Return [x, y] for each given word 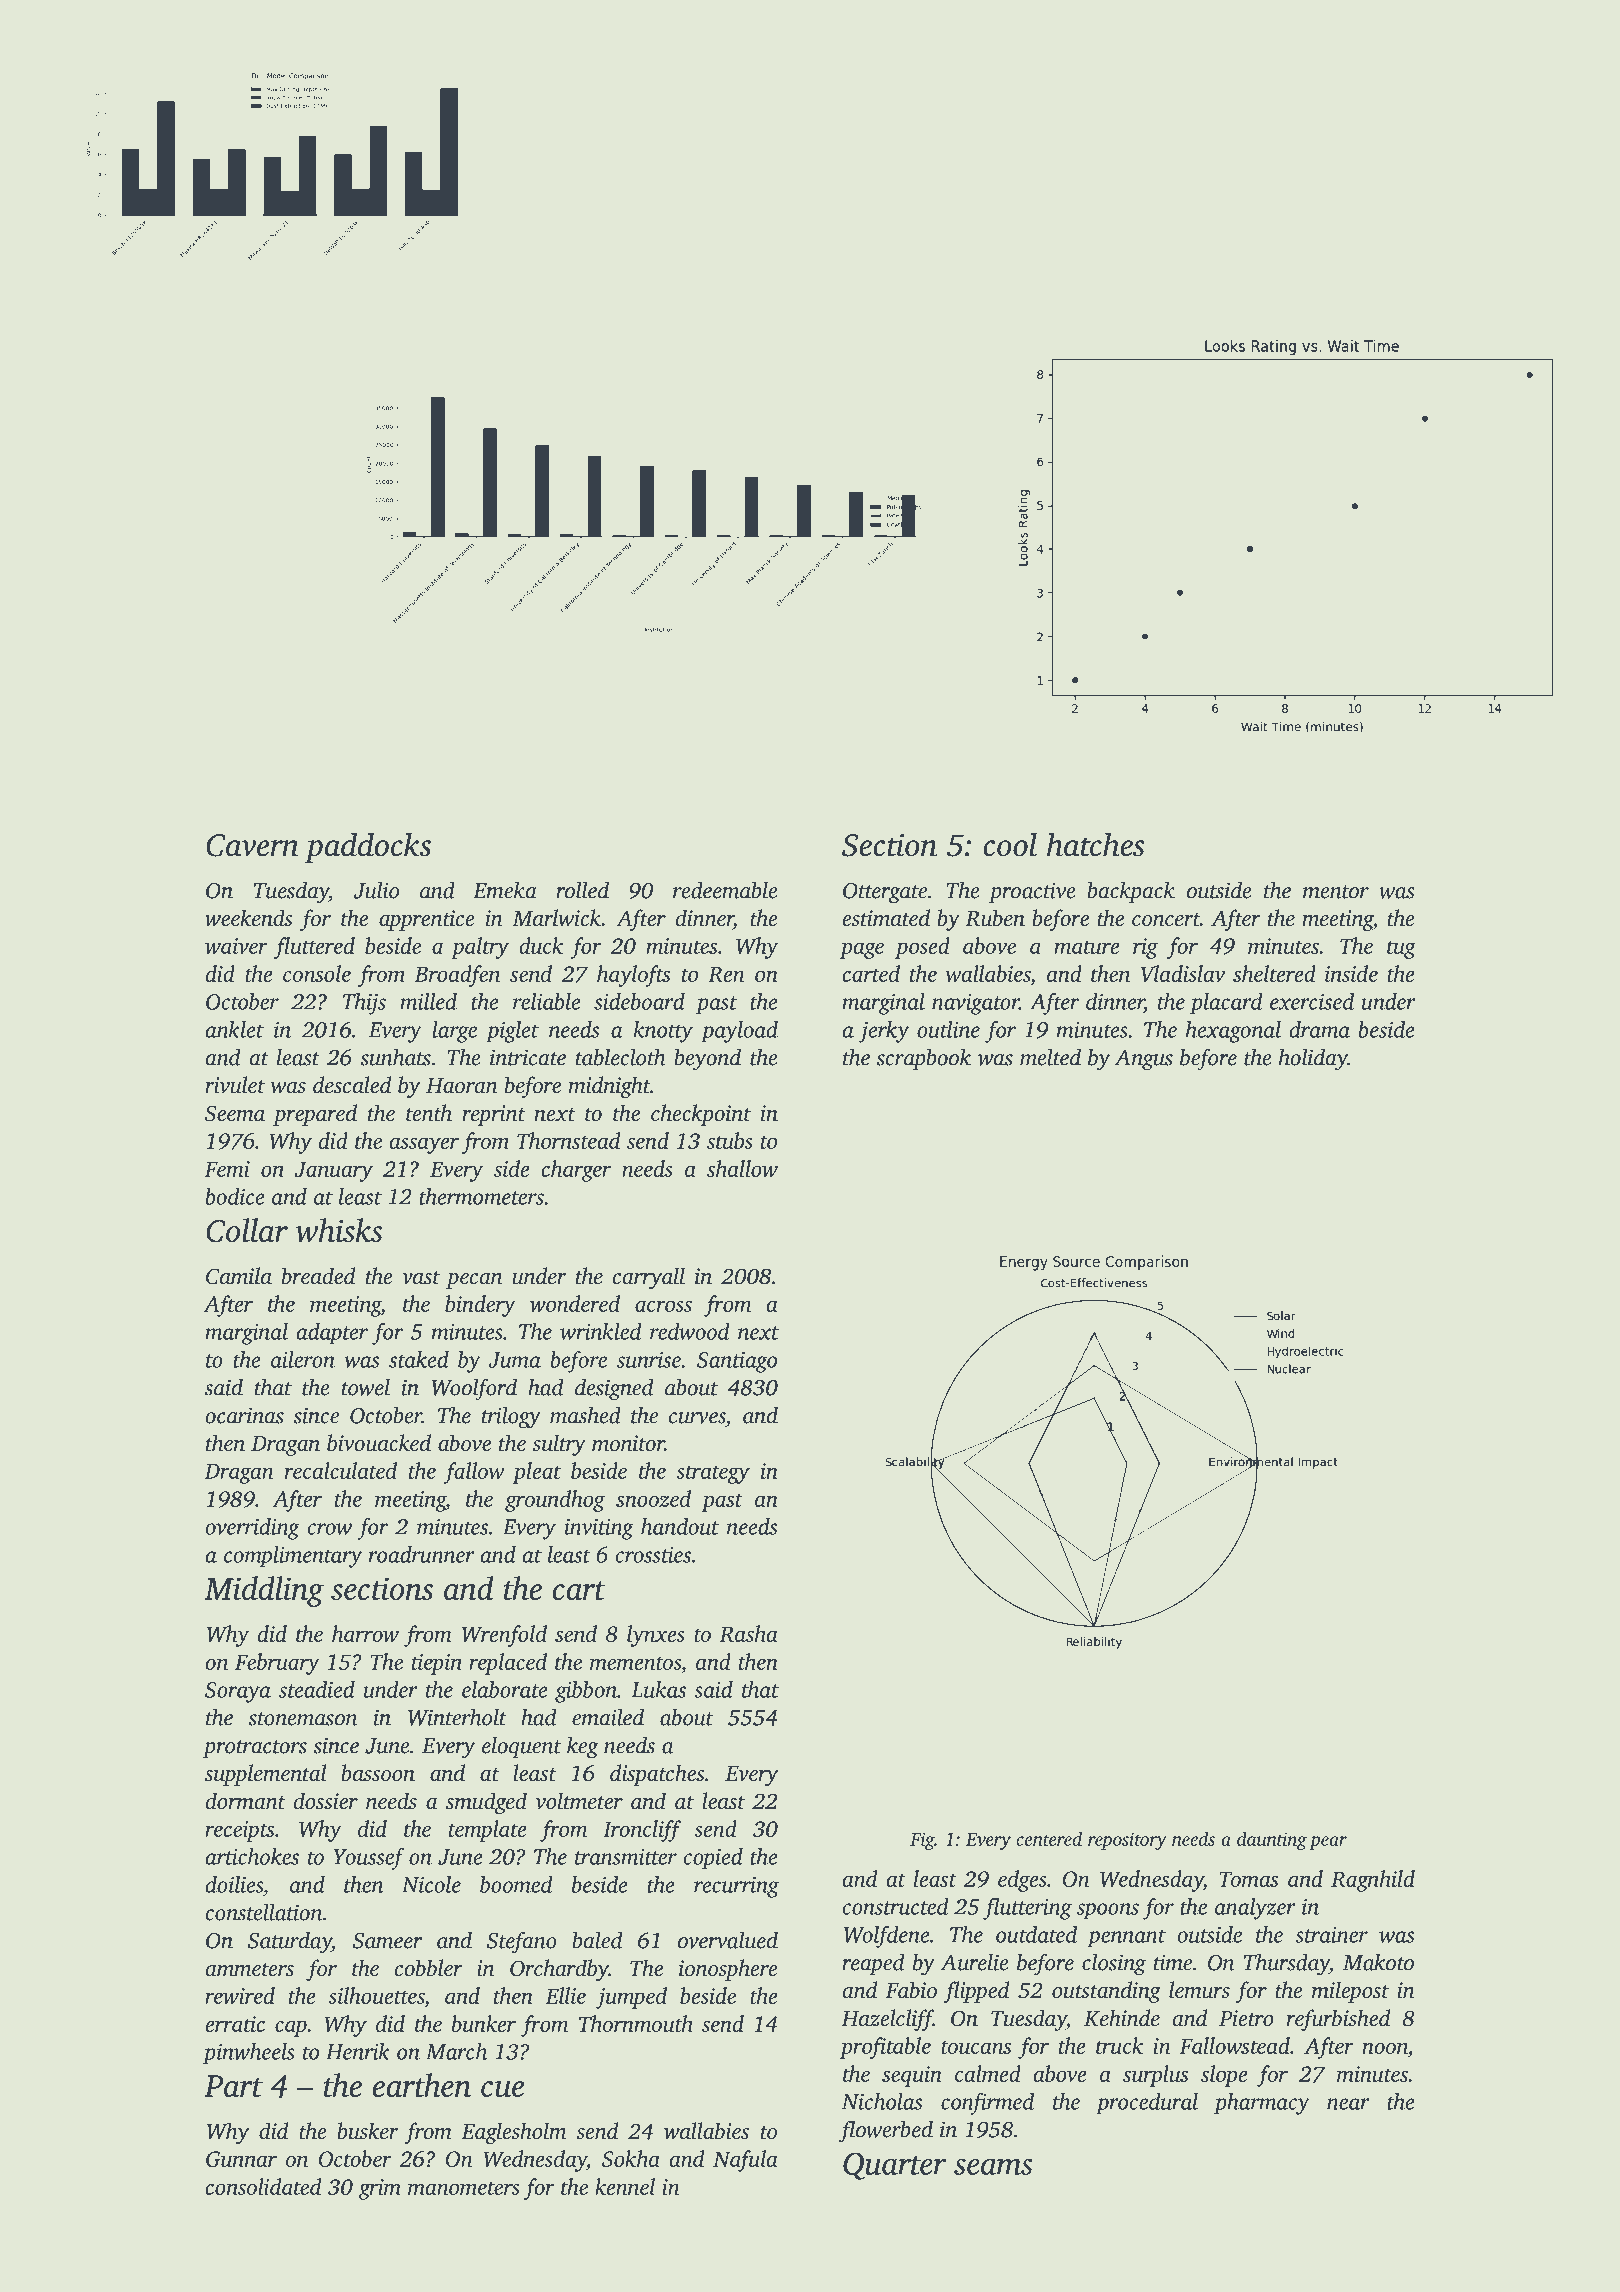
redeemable [725, 890]
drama [1319, 1029]
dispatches [657, 1775]
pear [1328, 1843]
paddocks [368, 847]
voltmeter [579, 1801]
